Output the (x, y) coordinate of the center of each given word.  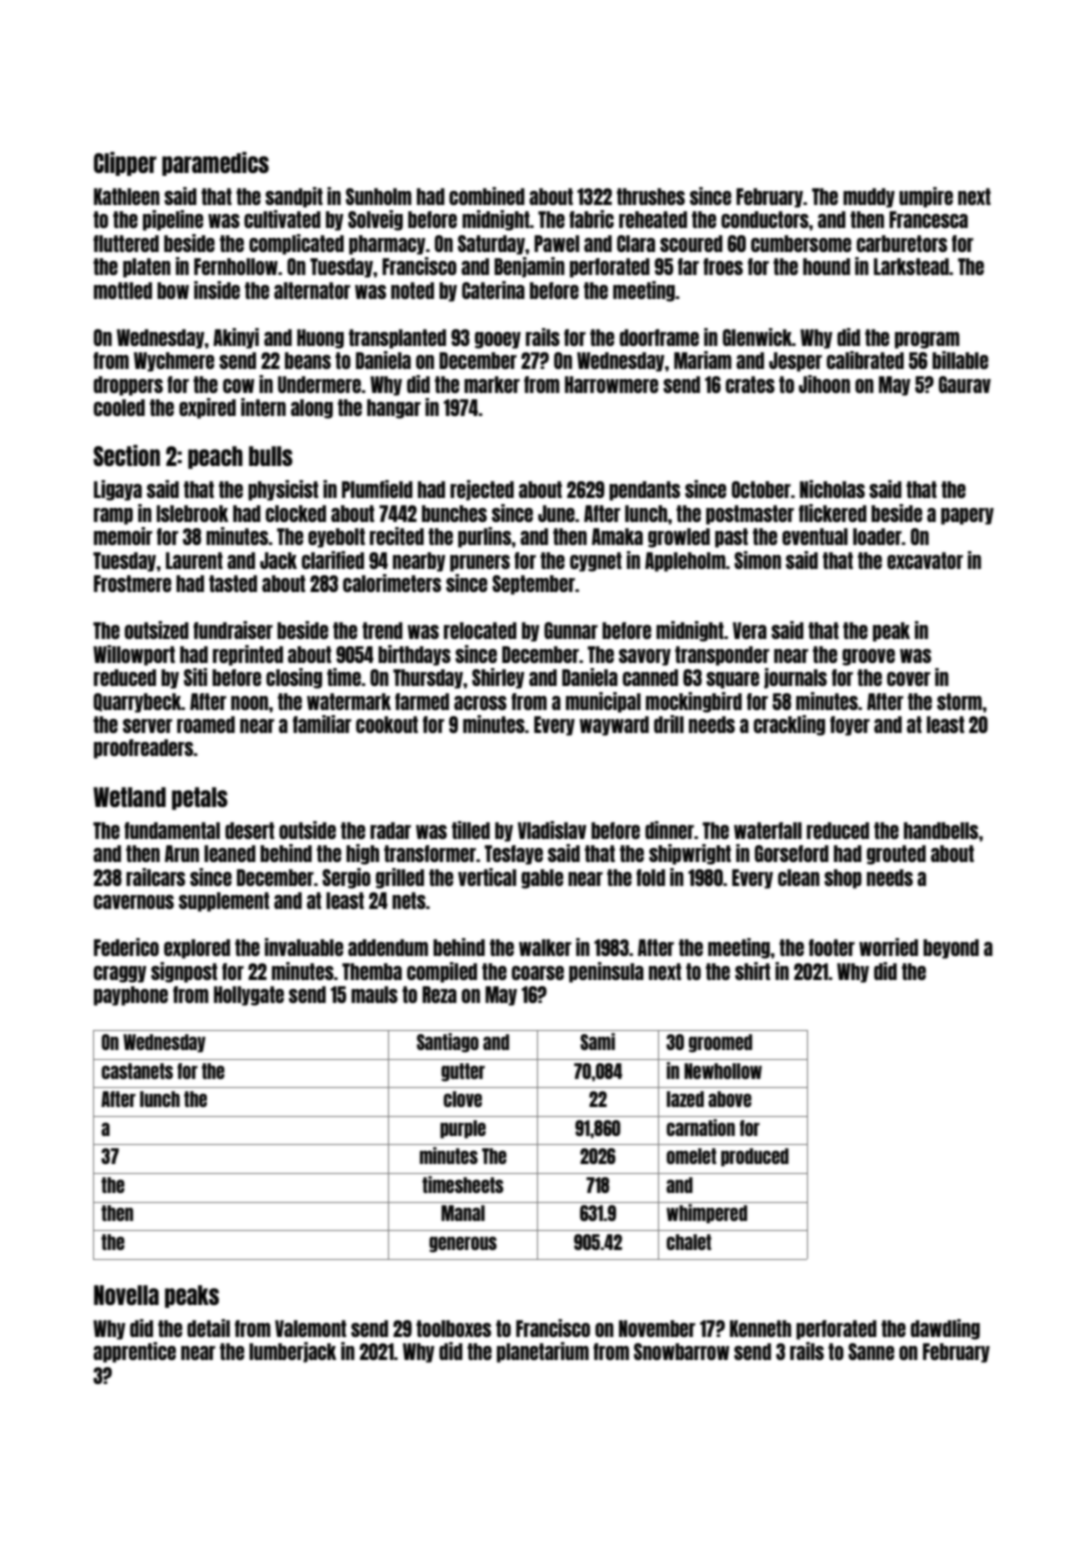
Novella (126, 1295)
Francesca (928, 219)
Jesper (795, 362)
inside (217, 290)
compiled (442, 972)
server (147, 726)
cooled (119, 407)
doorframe (659, 337)
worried (888, 947)
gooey (498, 340)
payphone (131, 996)
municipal (603, 702)
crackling (789, 725)
